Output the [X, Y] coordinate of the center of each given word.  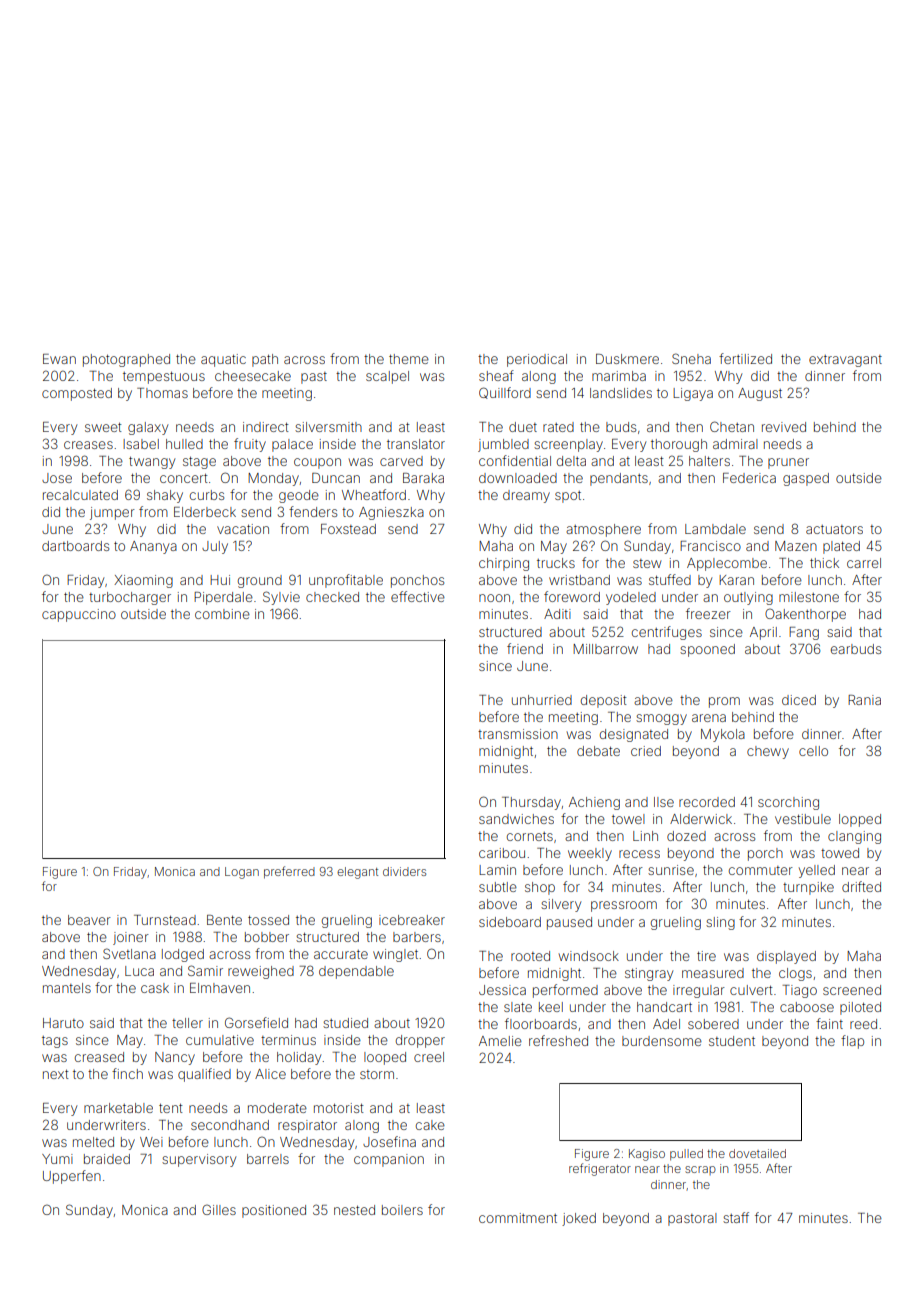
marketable [118, 1108]
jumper [112, 513]
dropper [420, 1041]
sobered [713, 1024]
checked [332, 597]
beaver [89, 920]
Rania [864, 700]
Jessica [502, 990]
